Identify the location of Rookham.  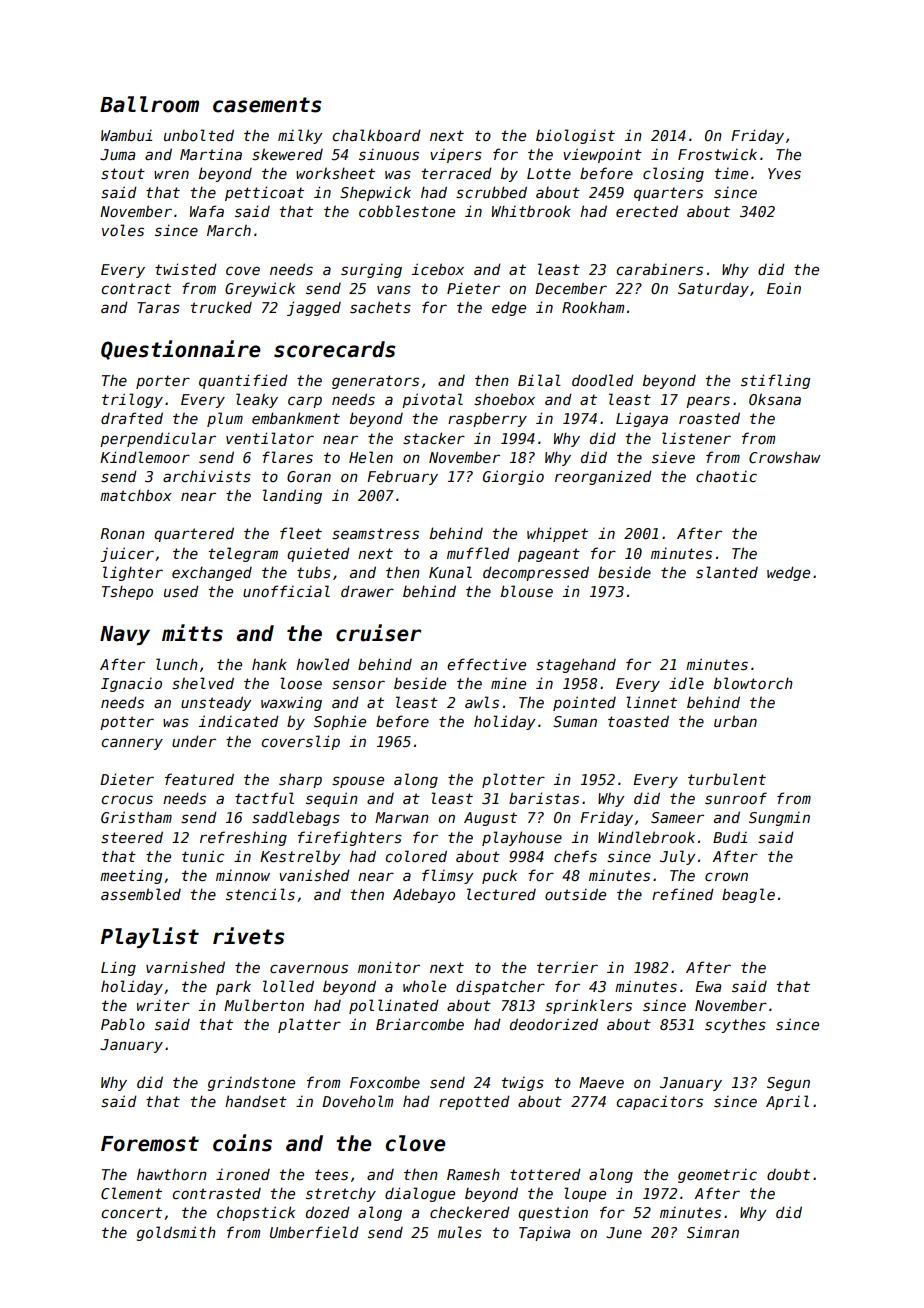
(593, 307).
